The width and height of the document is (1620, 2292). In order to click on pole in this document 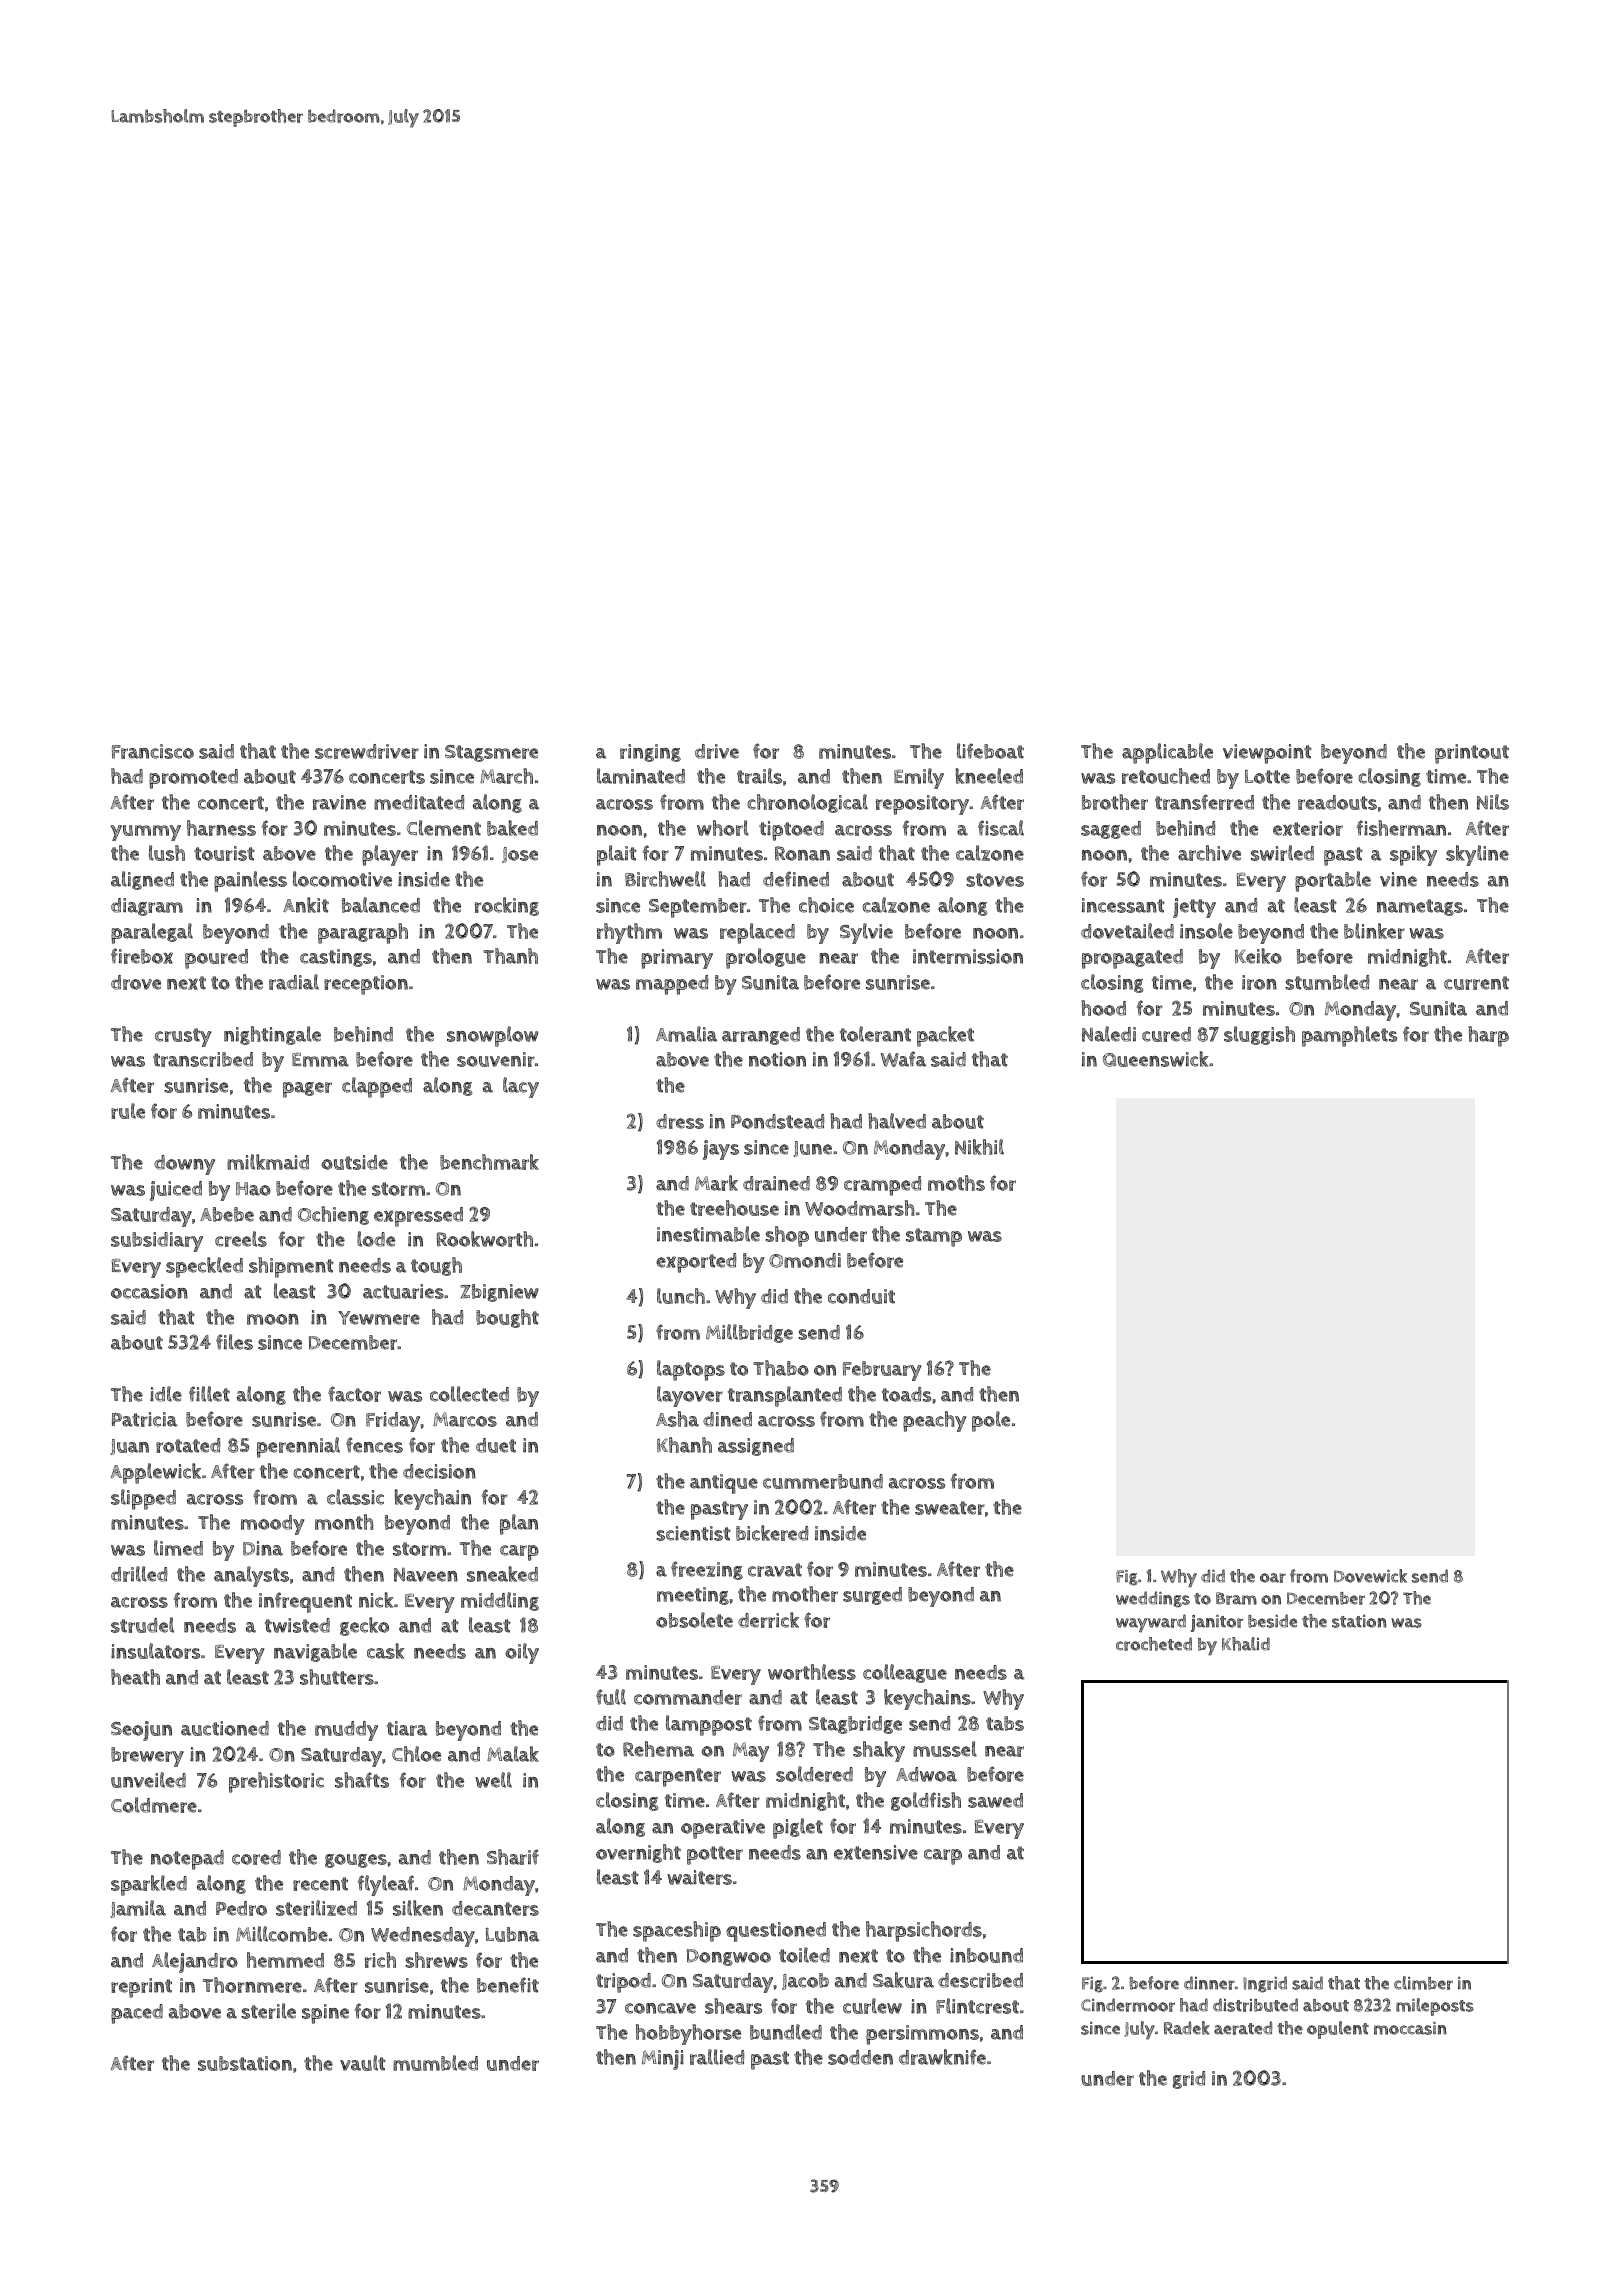, I will do `click(991, 1421)`.
